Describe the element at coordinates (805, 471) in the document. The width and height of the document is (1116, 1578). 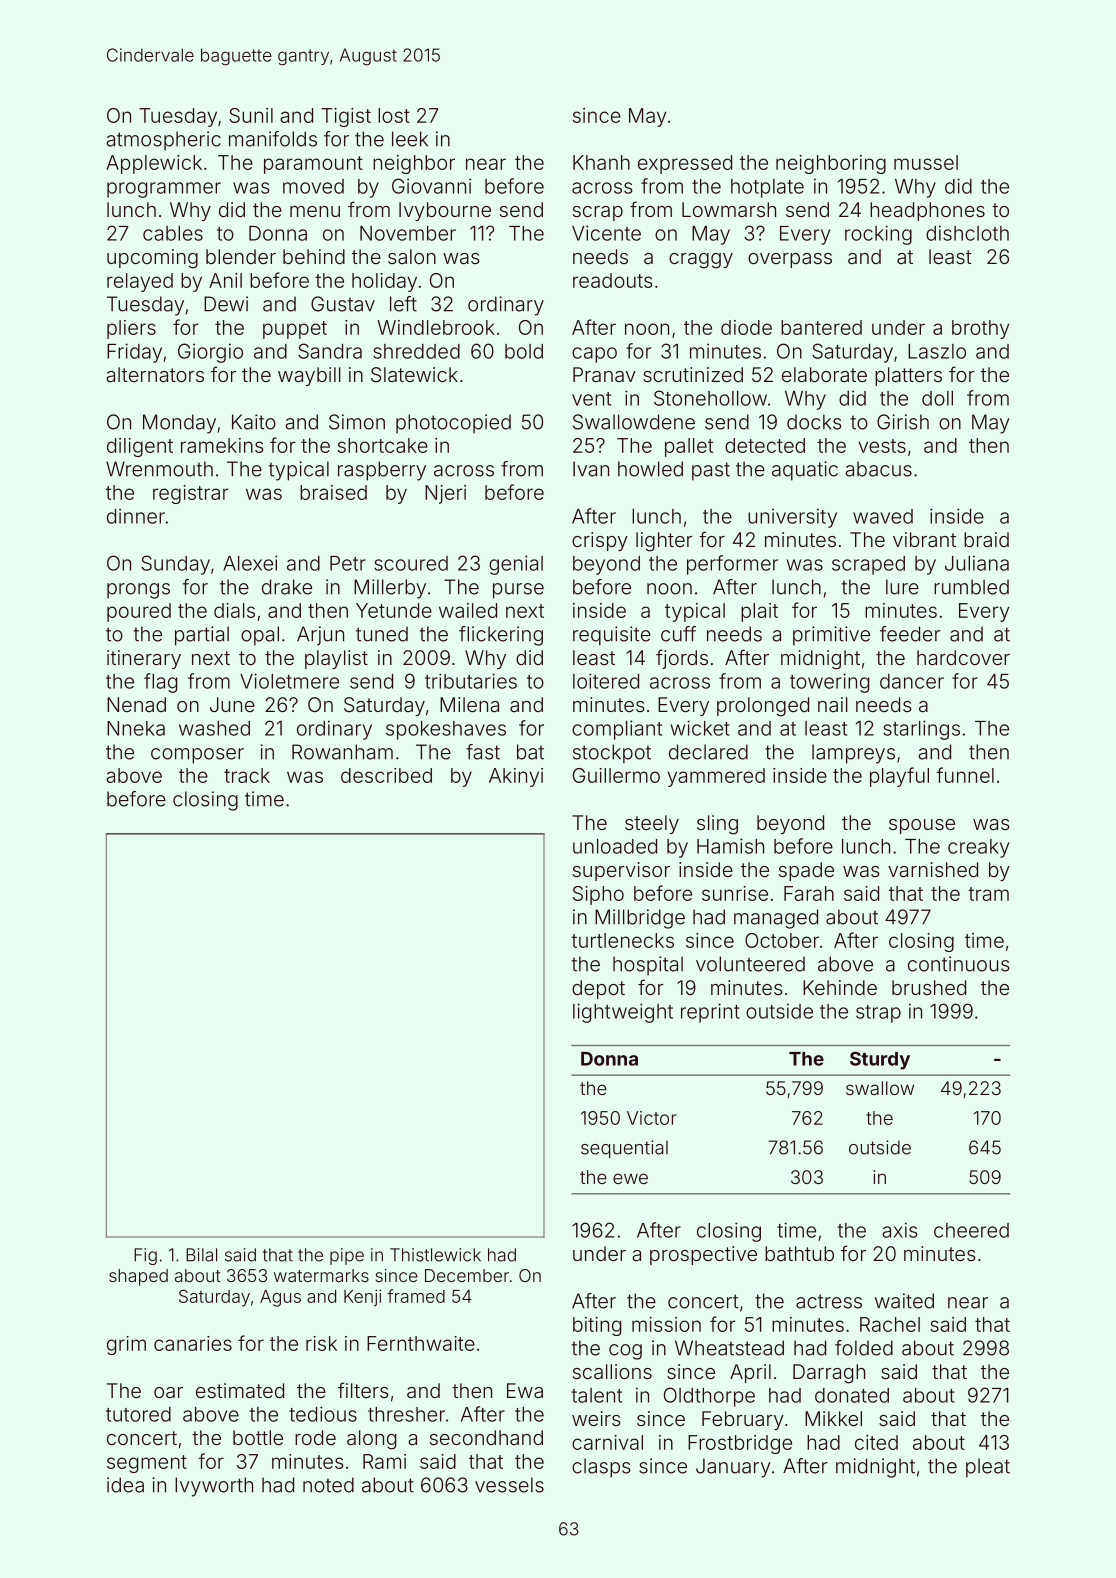
I see `aquatic` at that location.
